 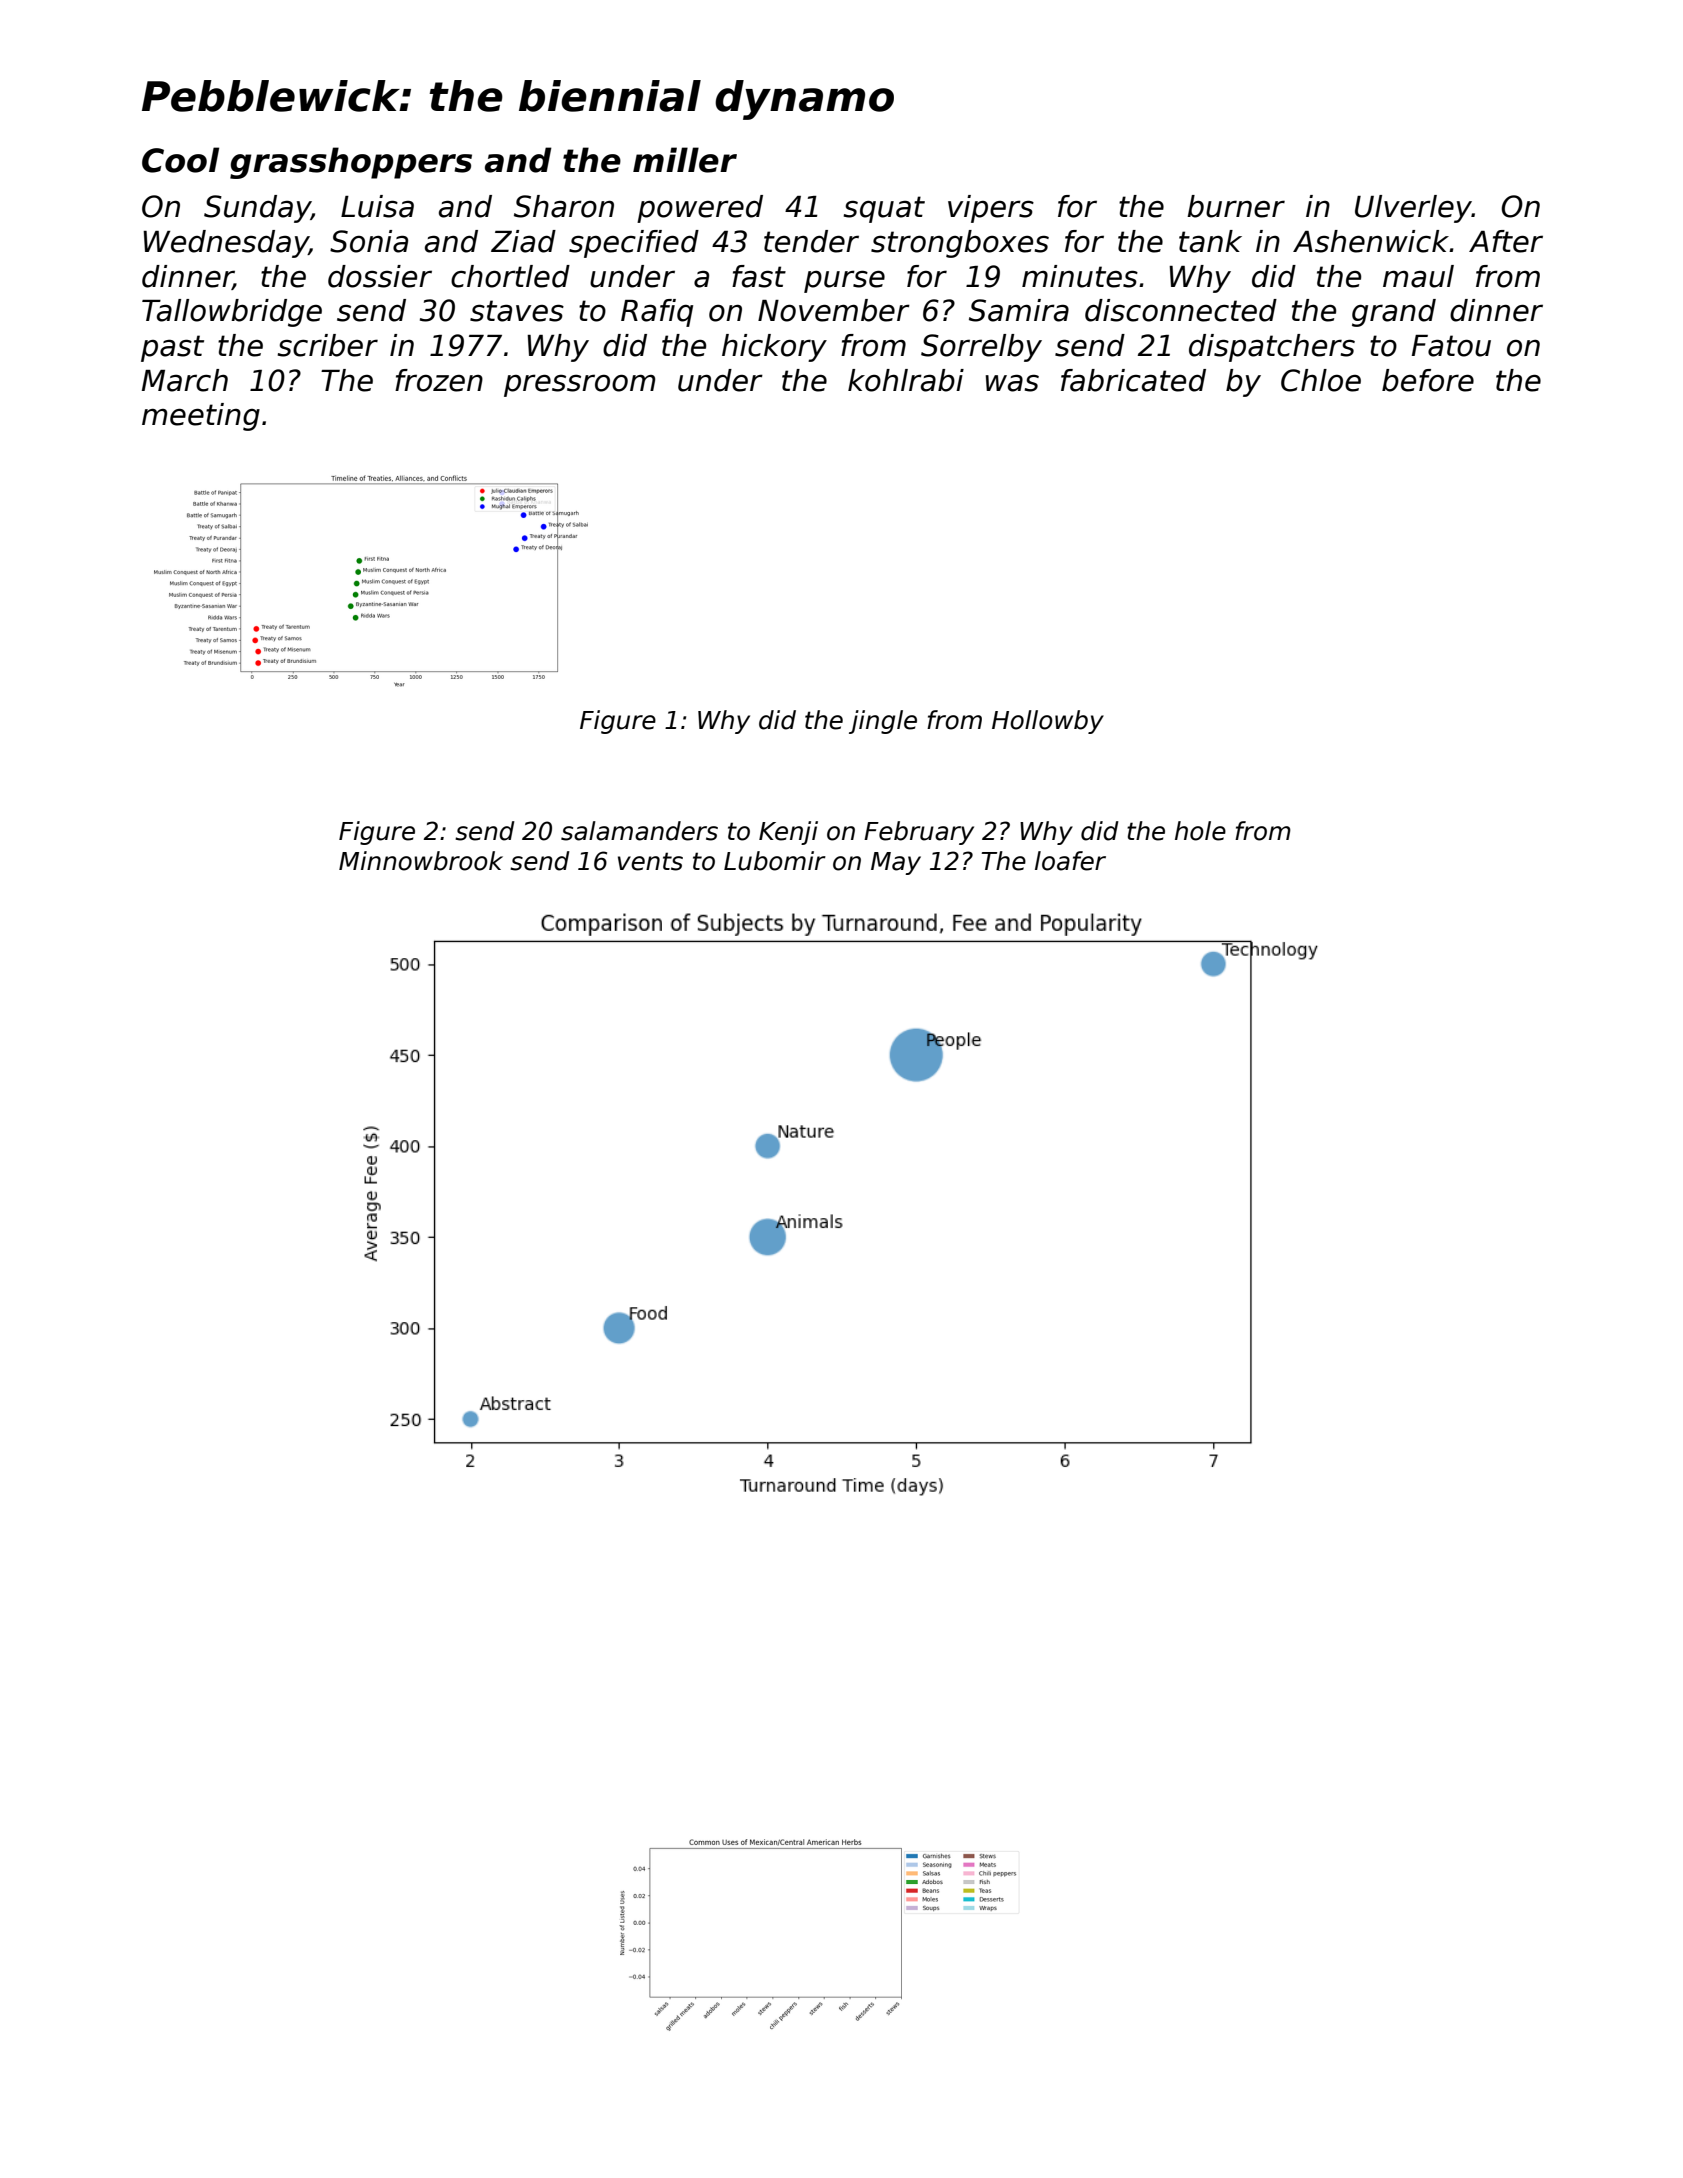 I want to click on Ulverley, so click(x=1413, y=209).
